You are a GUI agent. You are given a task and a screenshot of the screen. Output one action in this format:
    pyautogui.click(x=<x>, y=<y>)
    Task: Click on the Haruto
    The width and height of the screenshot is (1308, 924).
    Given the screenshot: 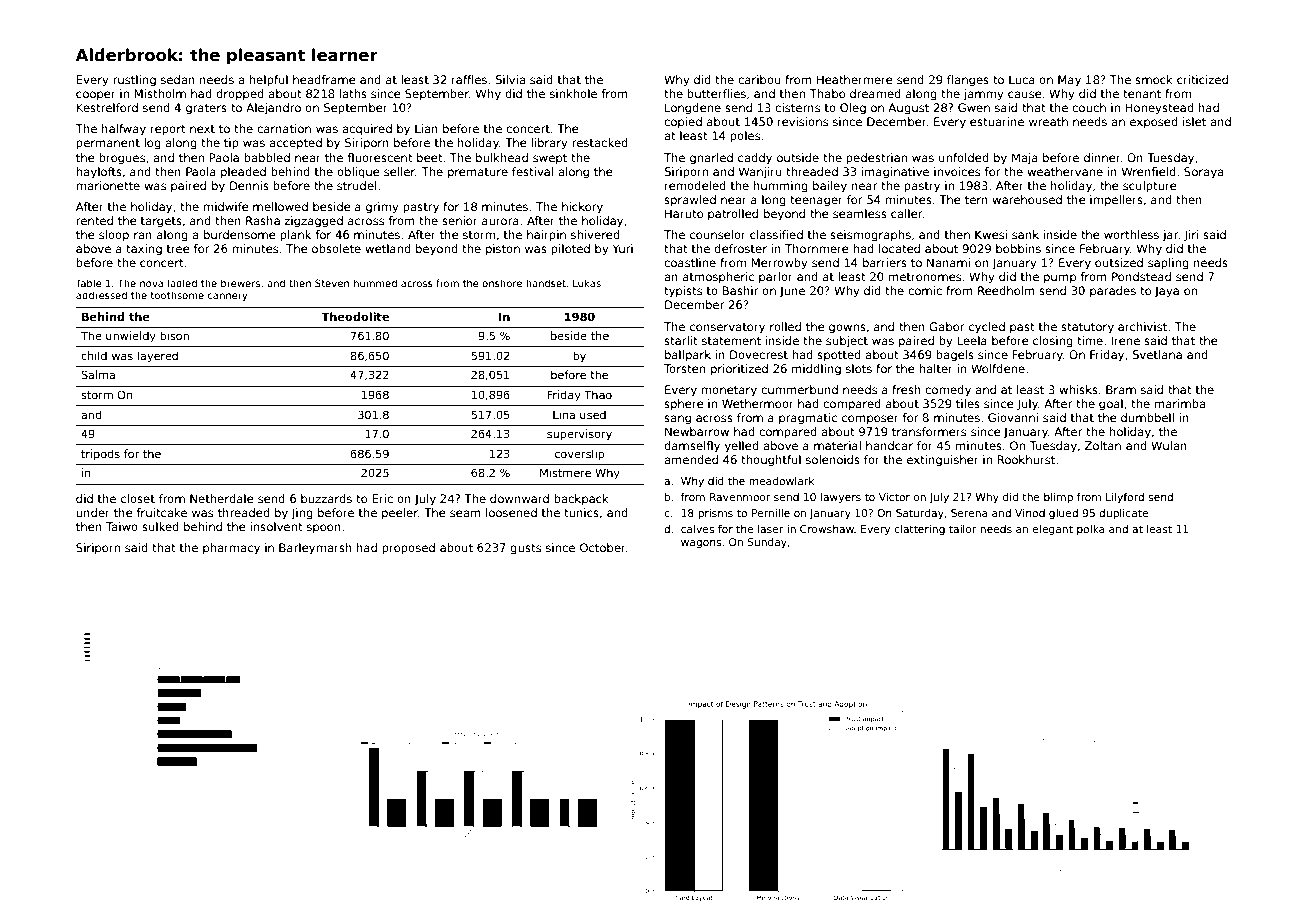 What is the action you would take?
    pyautogui.click(x=684, y=213)
